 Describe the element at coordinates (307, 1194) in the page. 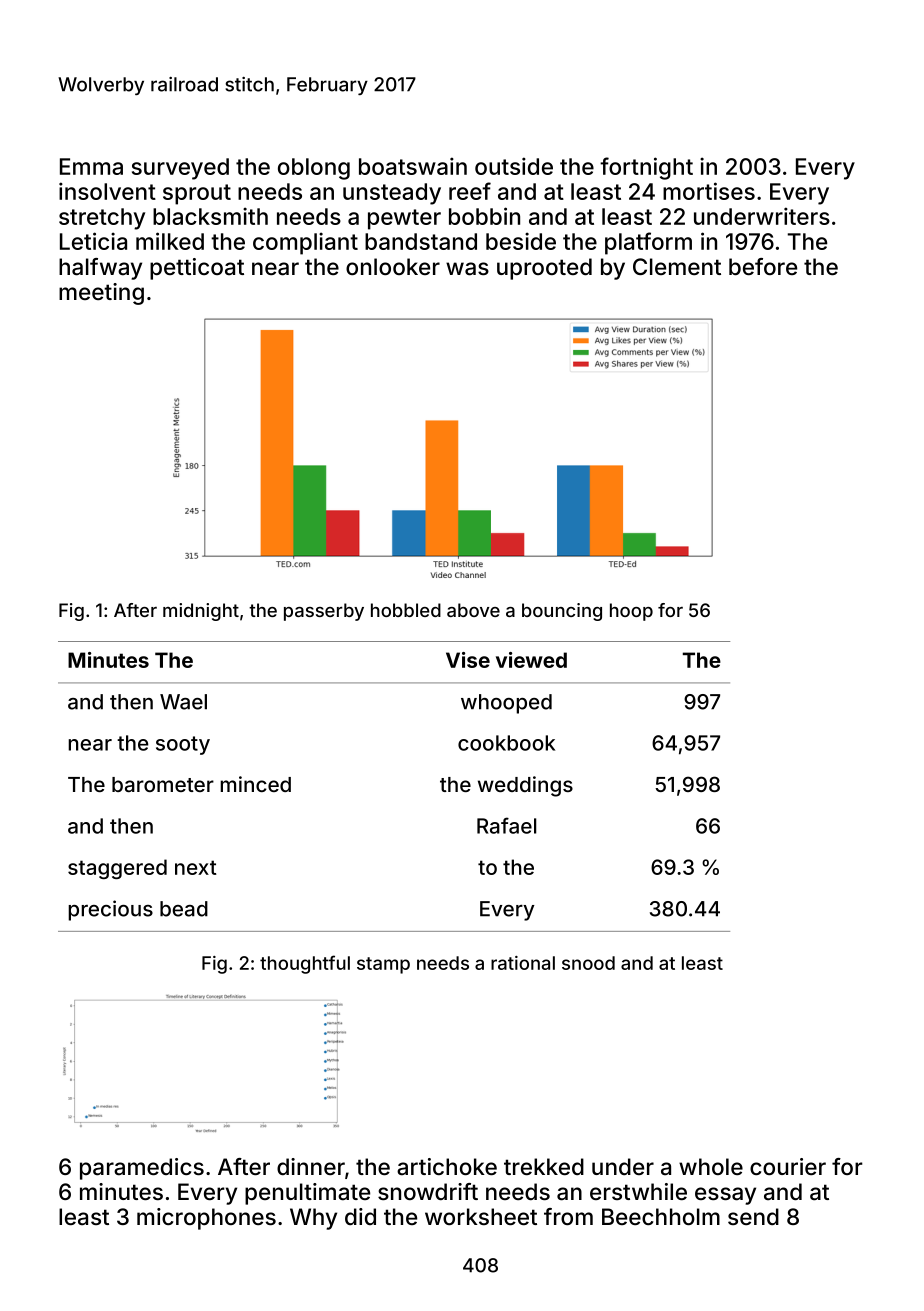

I see `penultimate` at that location.
